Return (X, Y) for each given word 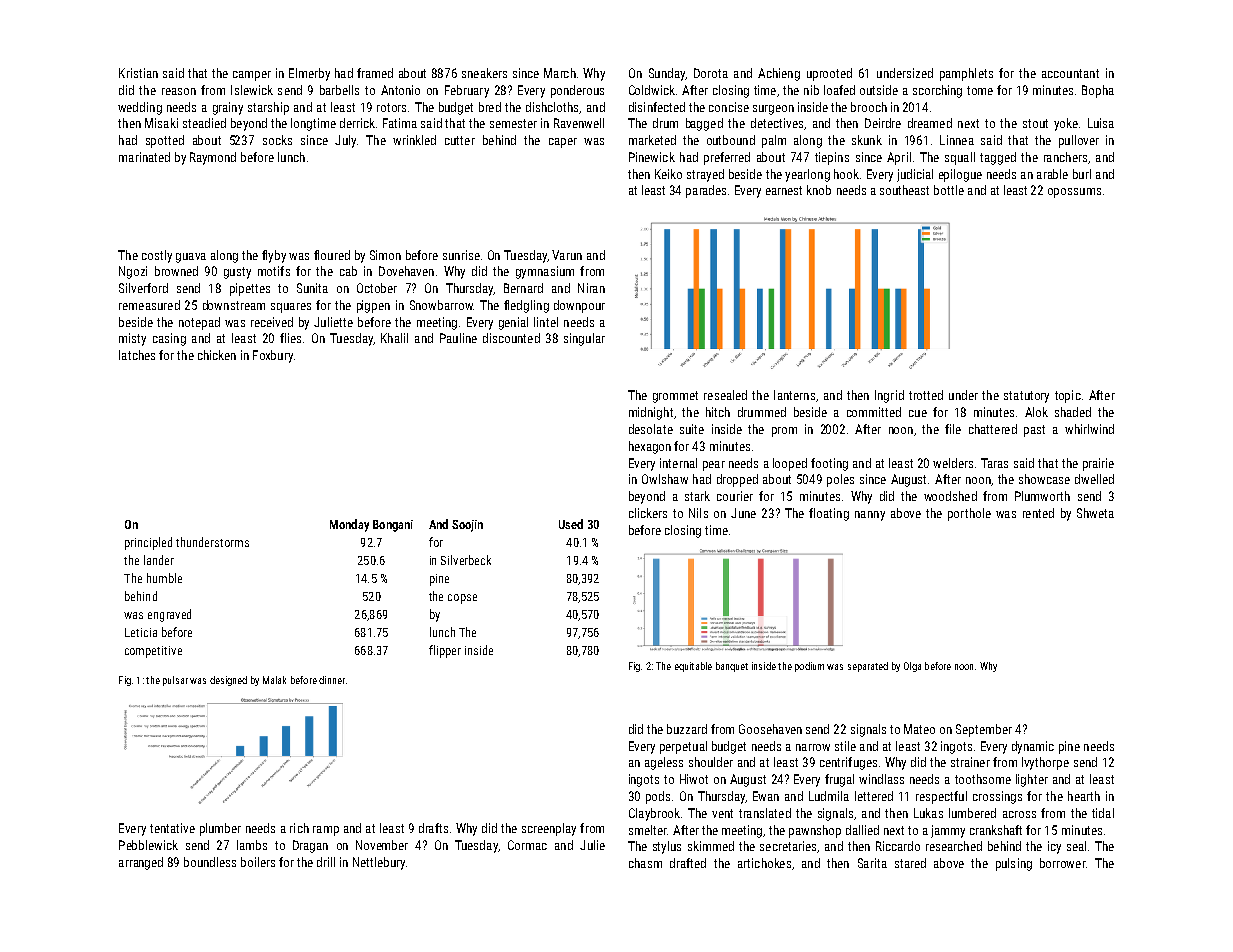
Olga (912, 667)
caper (563, 143)
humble (164, 578)
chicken (217, 355)
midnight (651, 413)
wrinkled (414, 140)
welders (953, 463)
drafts (433, 828)
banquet (732, 667)
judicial (915, 175)
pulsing (1014, 864)
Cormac (527, 845)
